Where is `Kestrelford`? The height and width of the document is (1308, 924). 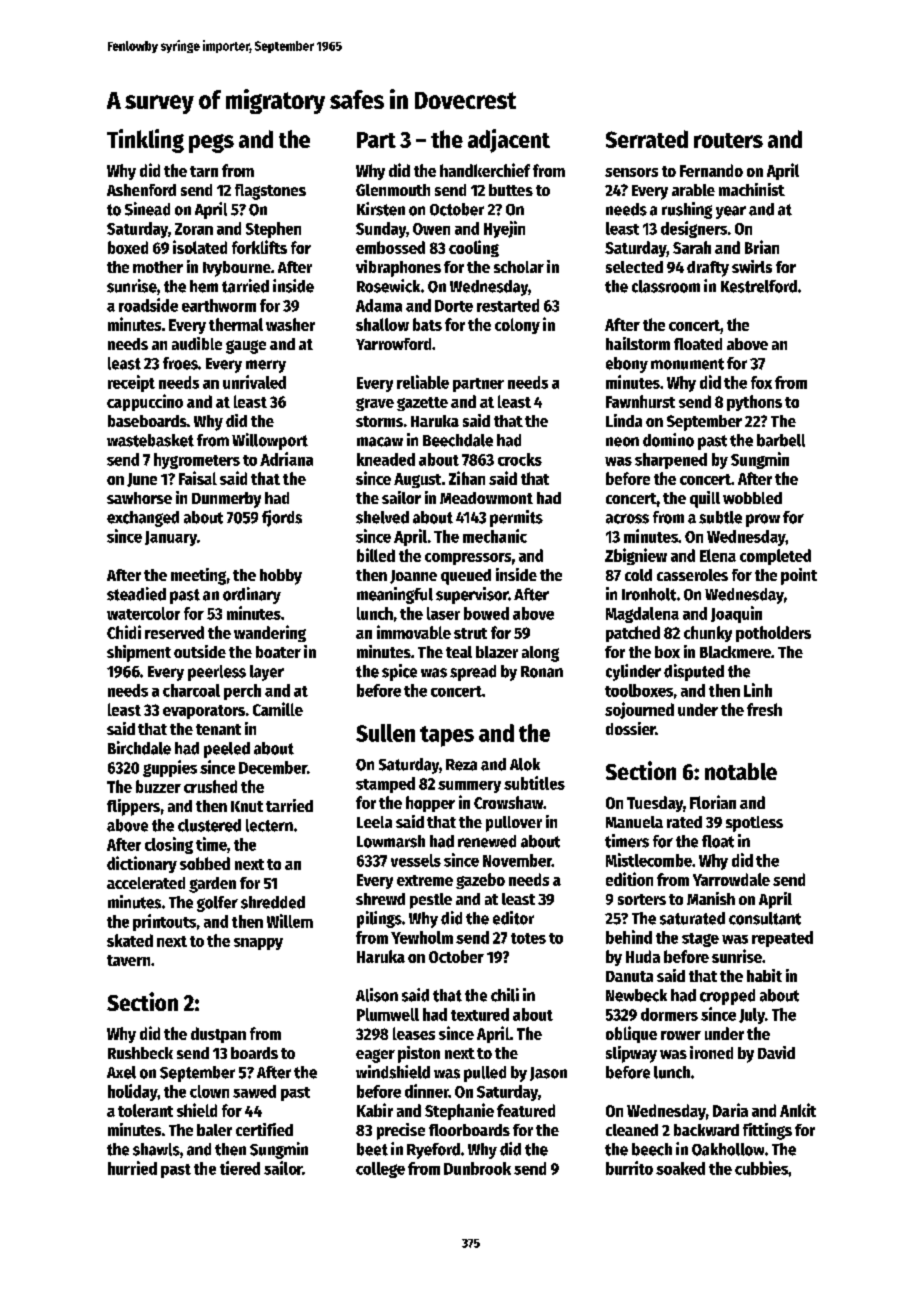 Kestrelford is located at coordinates (759, 286).
